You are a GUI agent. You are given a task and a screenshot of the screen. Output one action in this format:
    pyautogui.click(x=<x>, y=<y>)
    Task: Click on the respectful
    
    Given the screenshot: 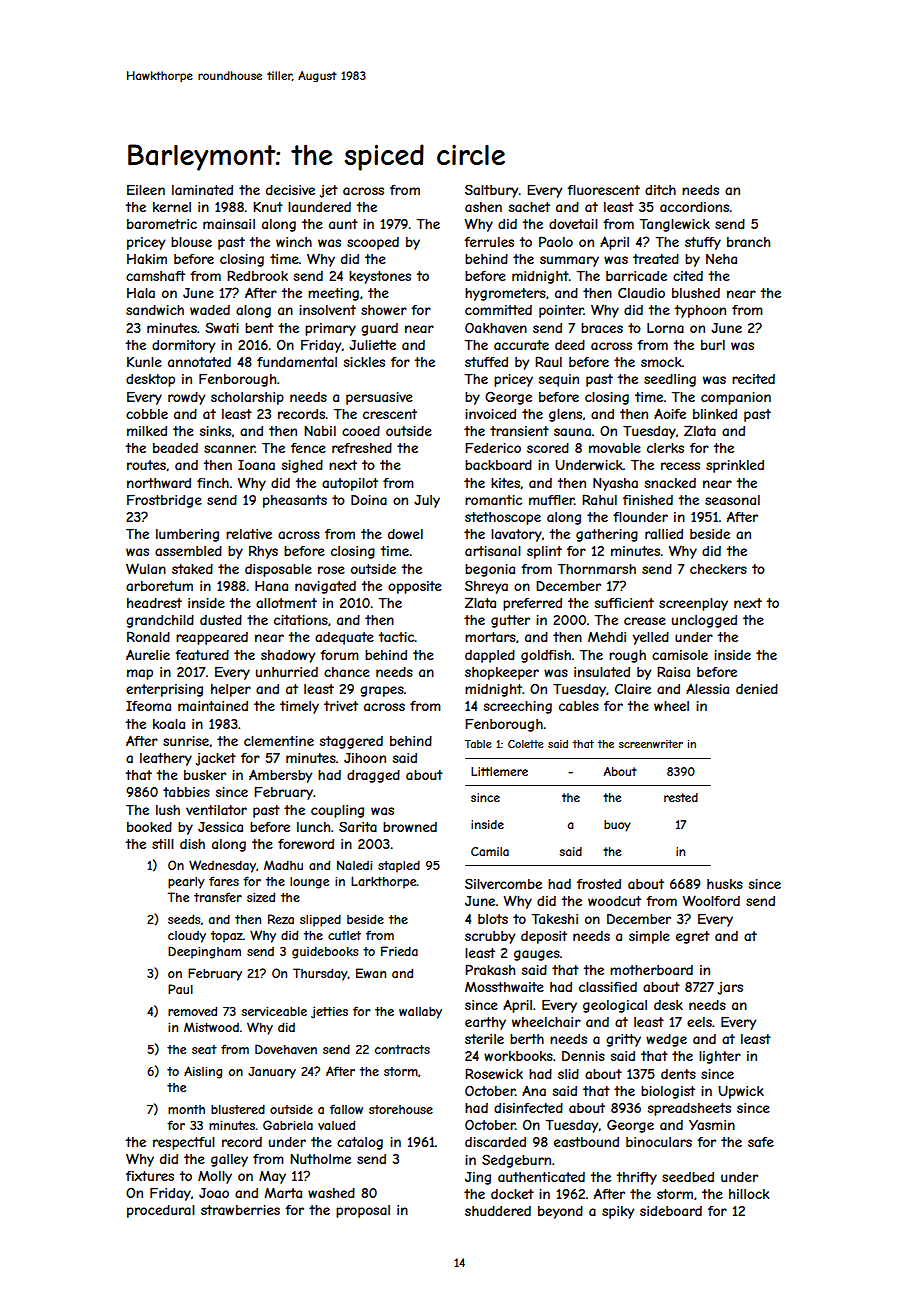 What is the action you would take?
    pyautogui.click(x=184, y=1143)
